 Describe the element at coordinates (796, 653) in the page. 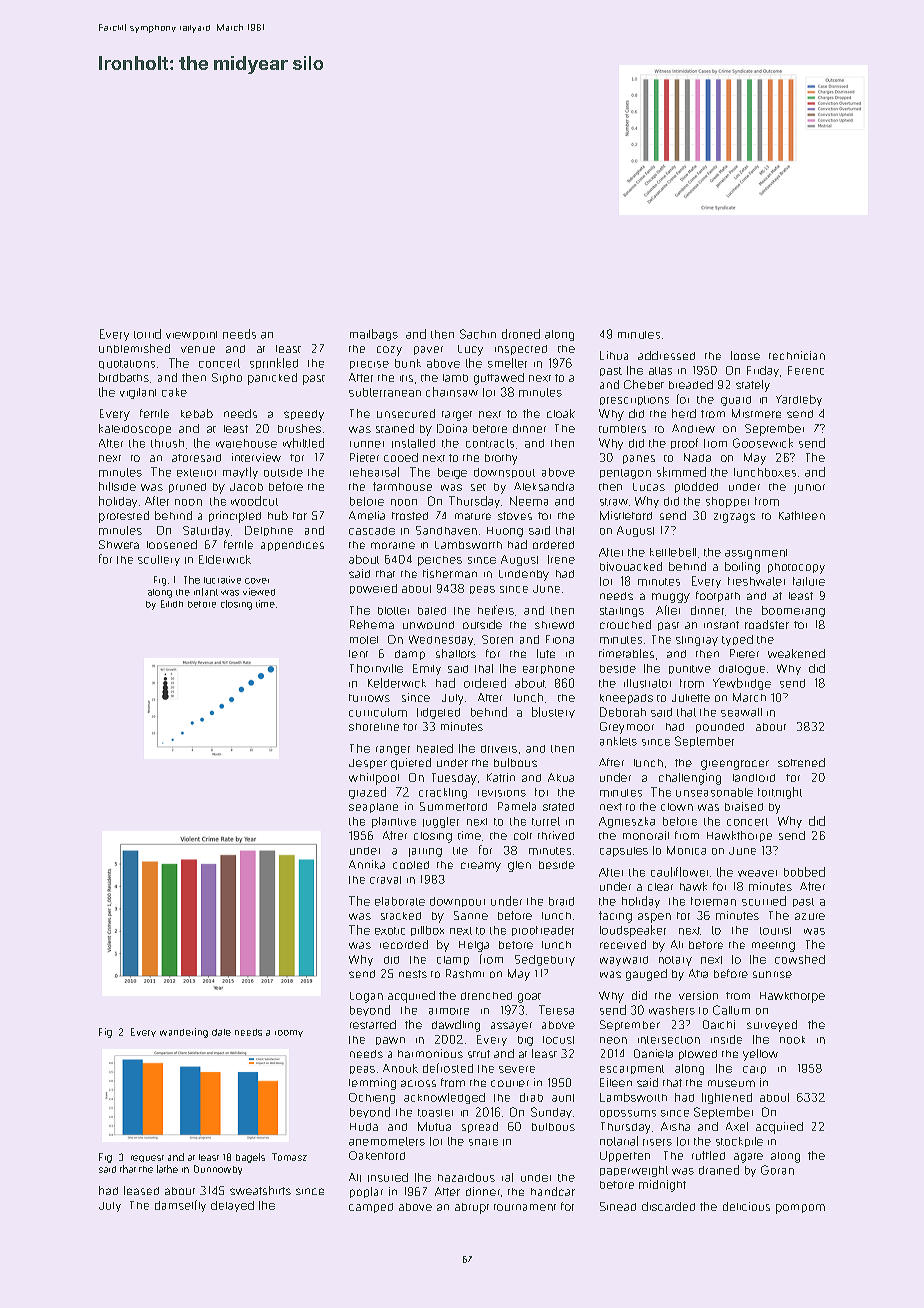

I see `weakened` at that location.
